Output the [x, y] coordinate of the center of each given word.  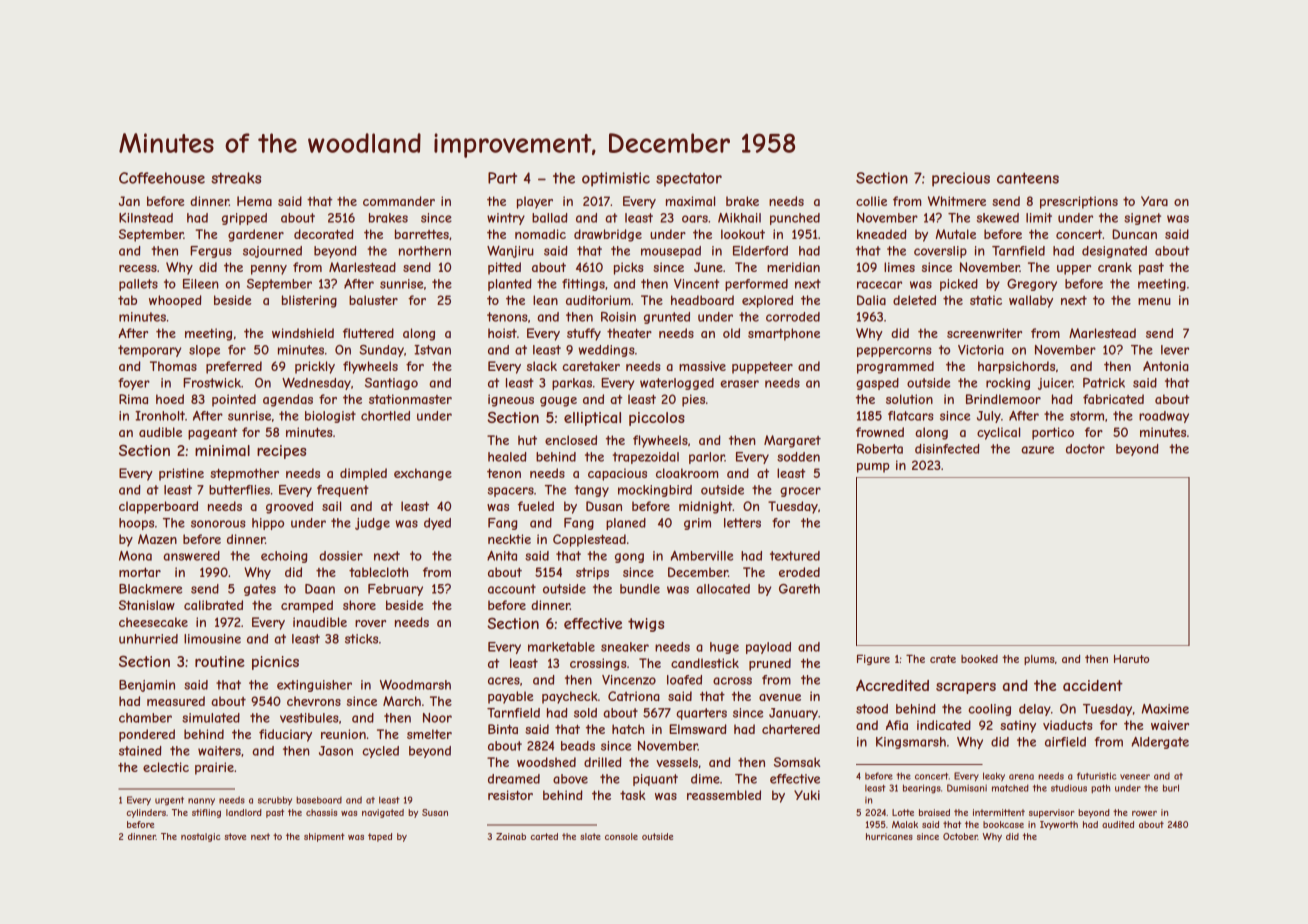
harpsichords [1016, 367]
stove [235, 836]
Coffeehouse [162, 178]
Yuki [807, 795]
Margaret [792, 441]
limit [1039, 218]
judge [372, 524]
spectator [689, 179]
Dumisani [967, 788]
